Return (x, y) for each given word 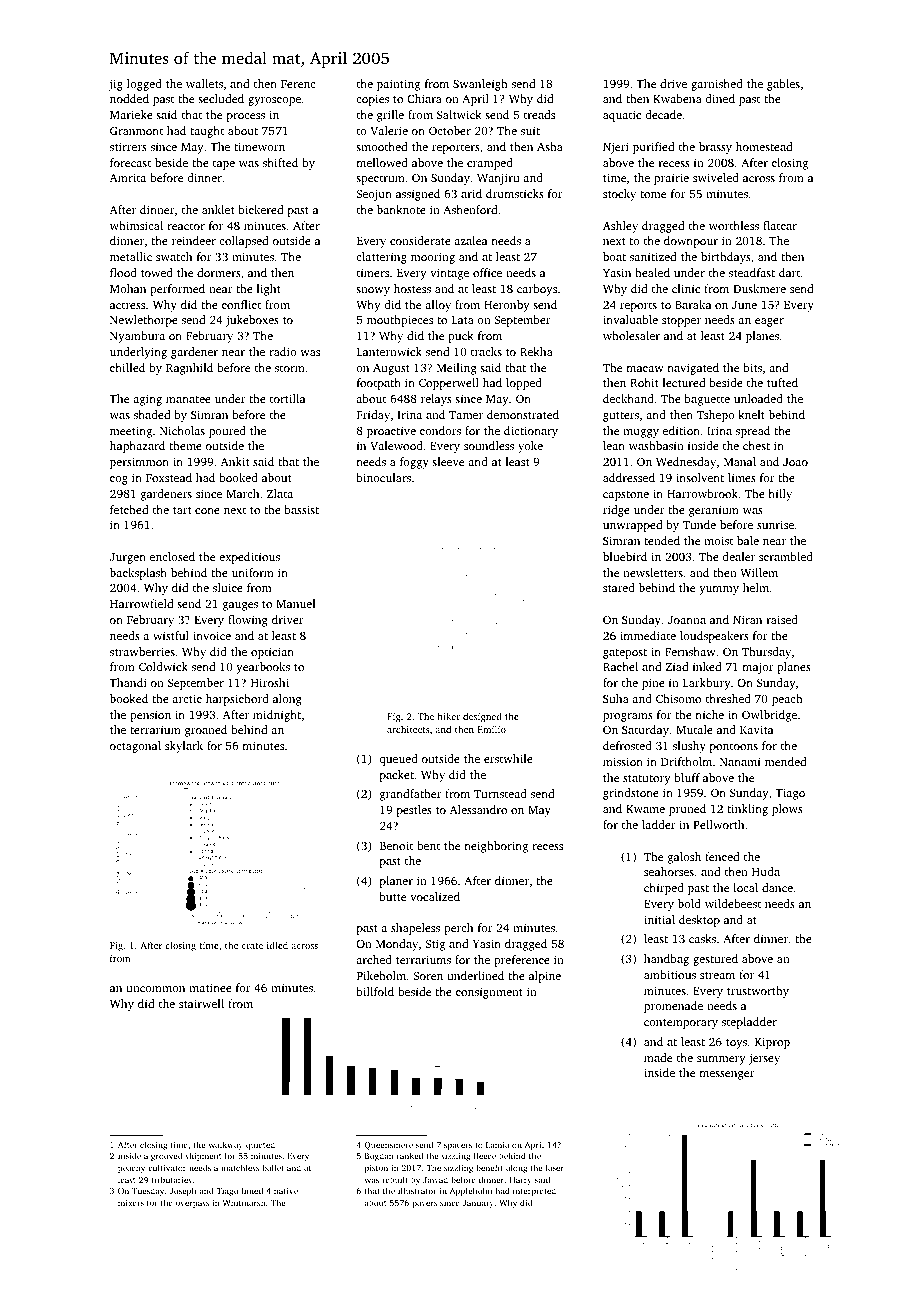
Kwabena (677, 98)
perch (458, 929)
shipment (203, 1156)
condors (440, 430)
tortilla (287, 398)
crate (252, 946)
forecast (130, 162)
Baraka (693, 304)
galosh (684, 858)
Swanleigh (480, 85)
